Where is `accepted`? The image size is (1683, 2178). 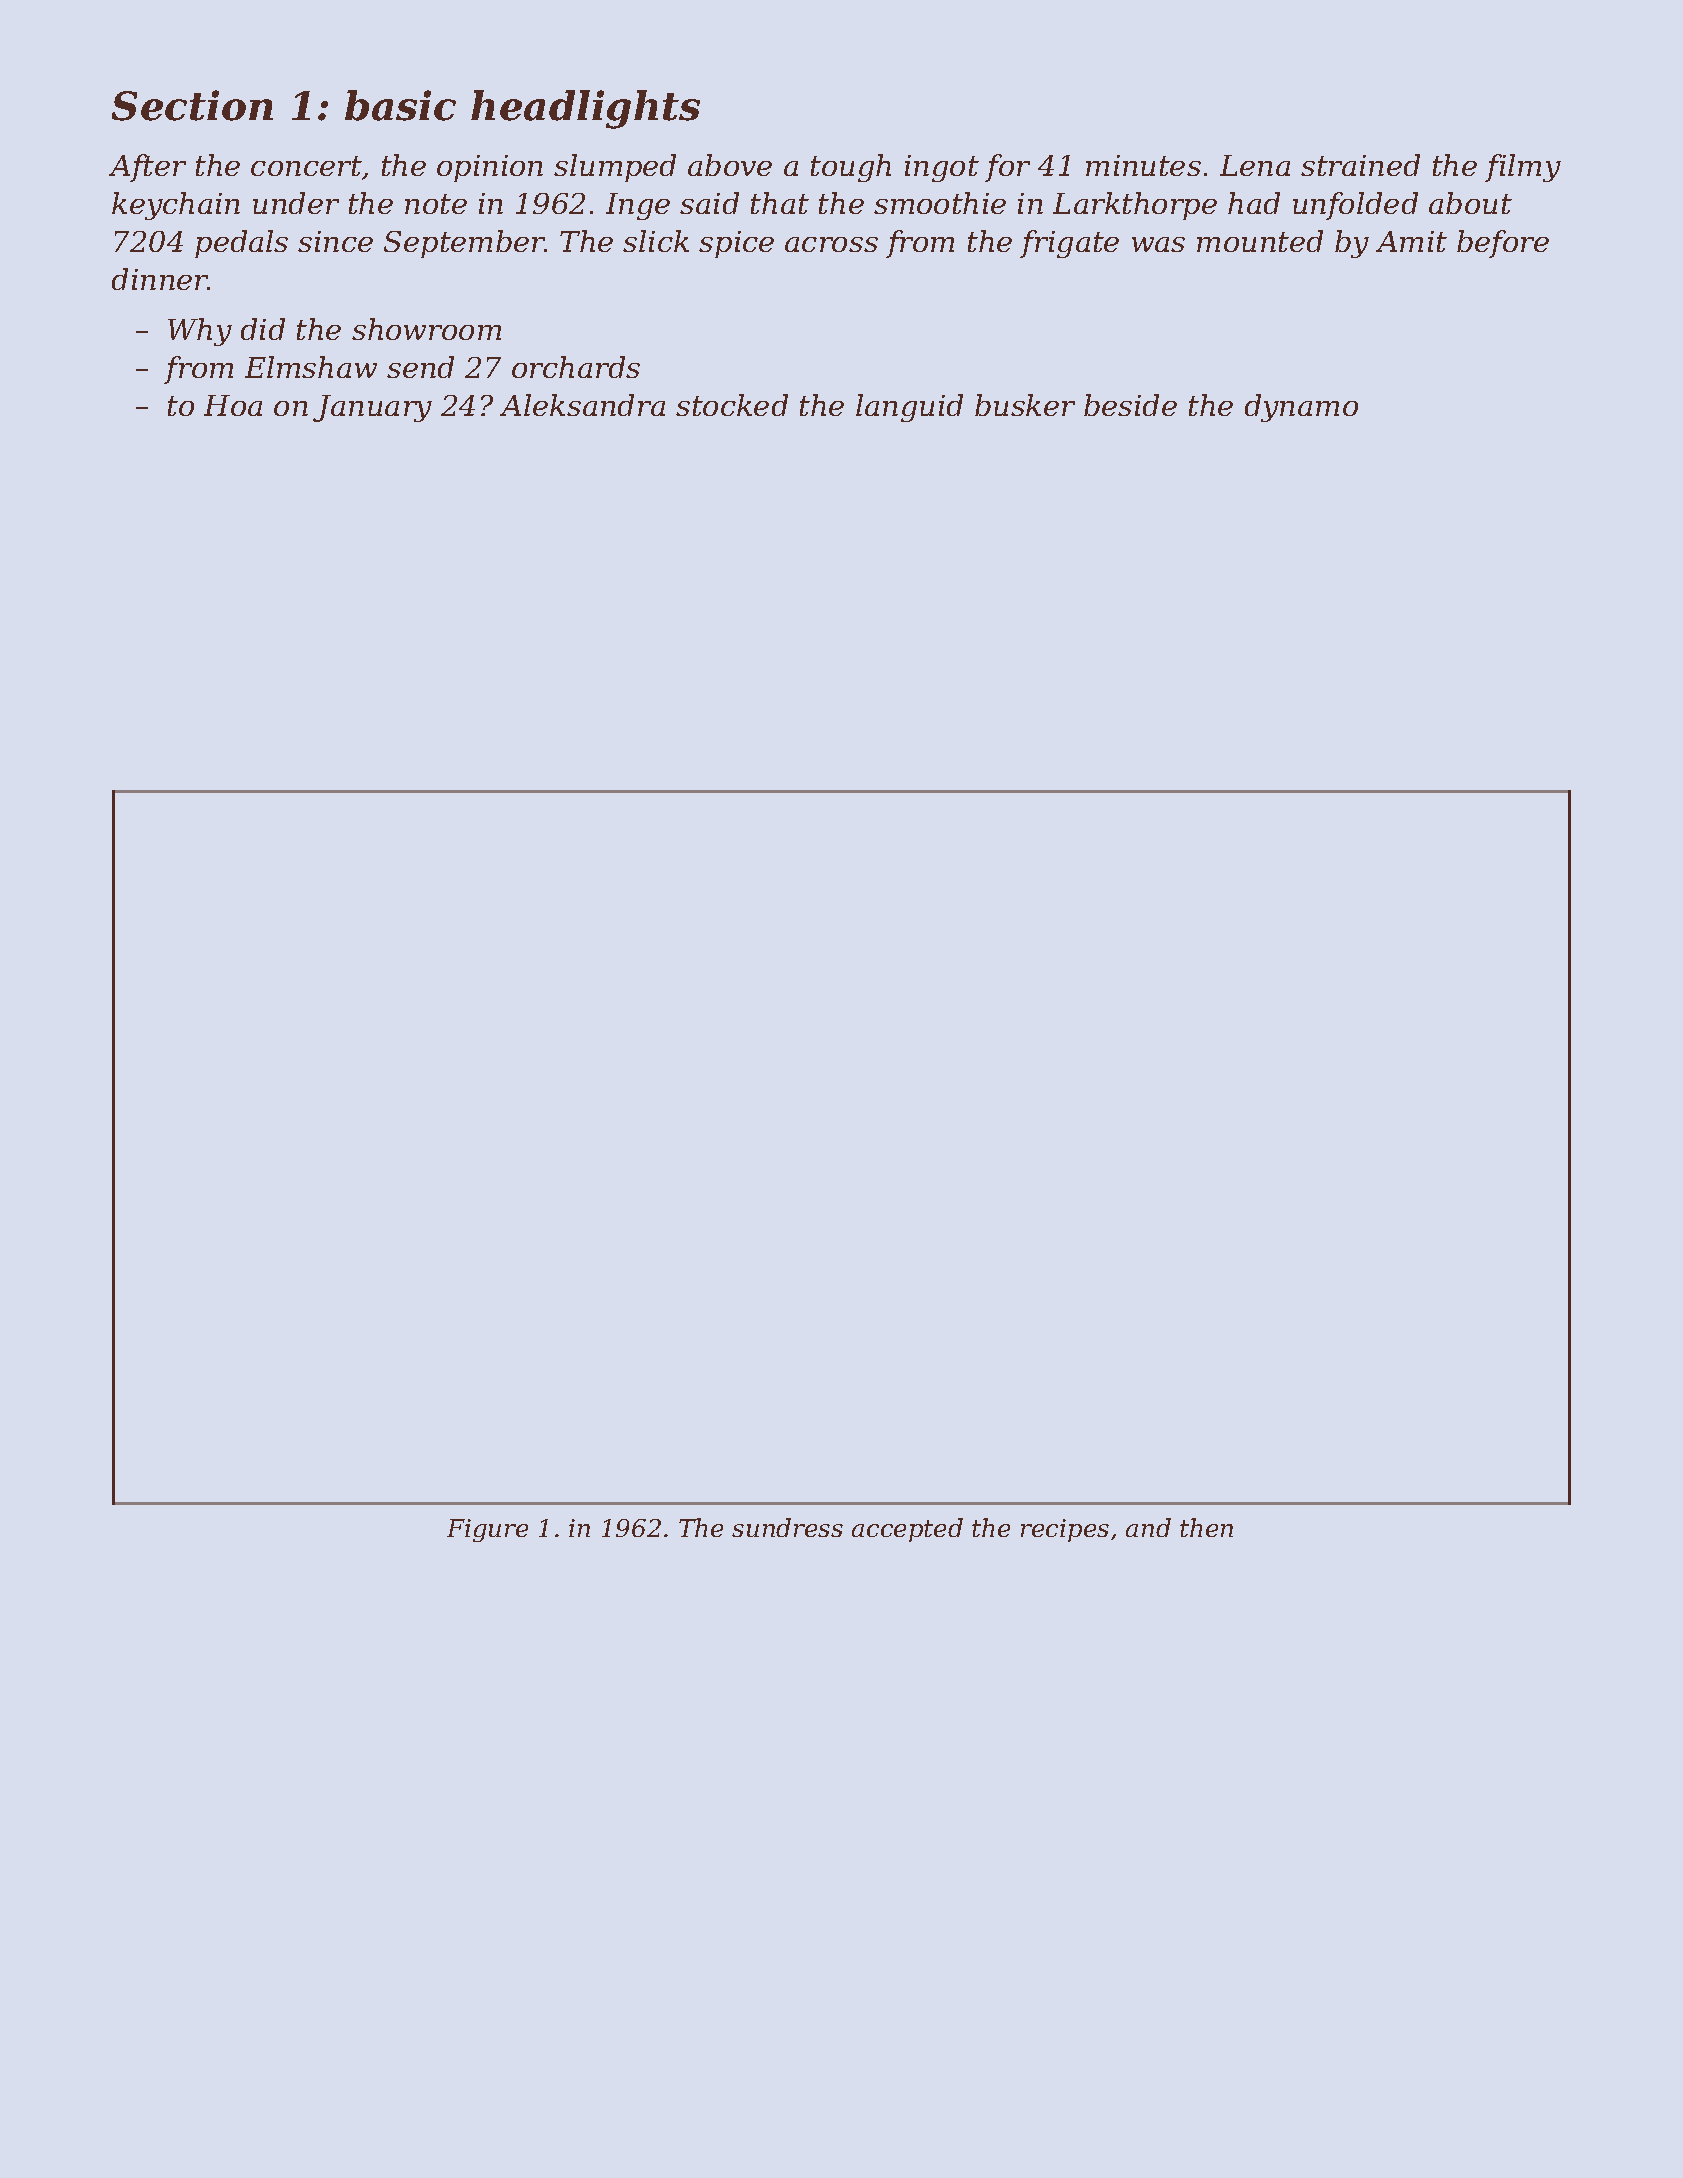 accepted is located at coordinates (907, 1530).
